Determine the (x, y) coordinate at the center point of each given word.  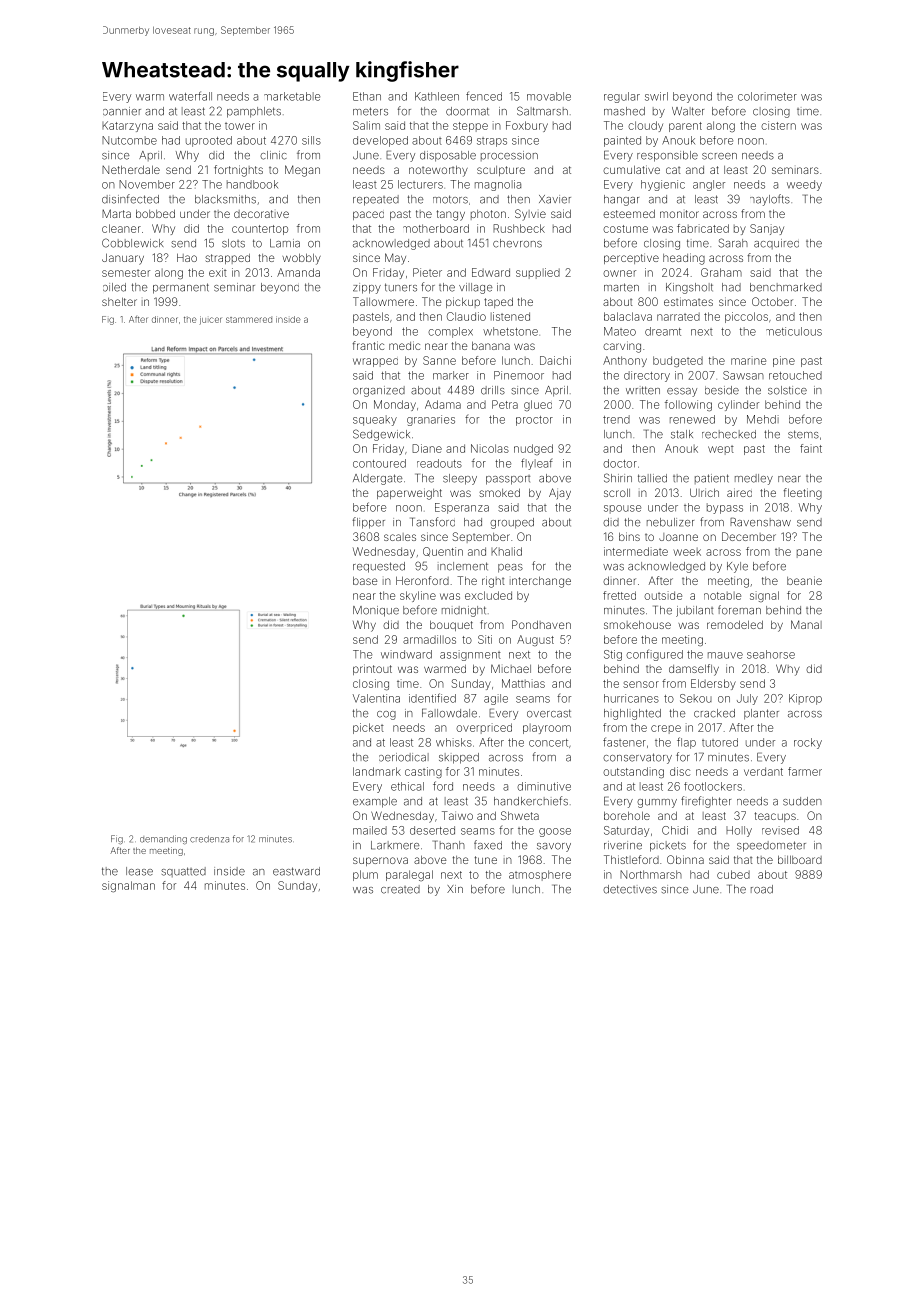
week (687, 552)
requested (379, 567)
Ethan (367, 96)
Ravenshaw (760, 522)
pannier (122, 111)
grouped (512, 523)
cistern (778, 125)
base (365, 580)
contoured (379, 463)
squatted (183, 872)
